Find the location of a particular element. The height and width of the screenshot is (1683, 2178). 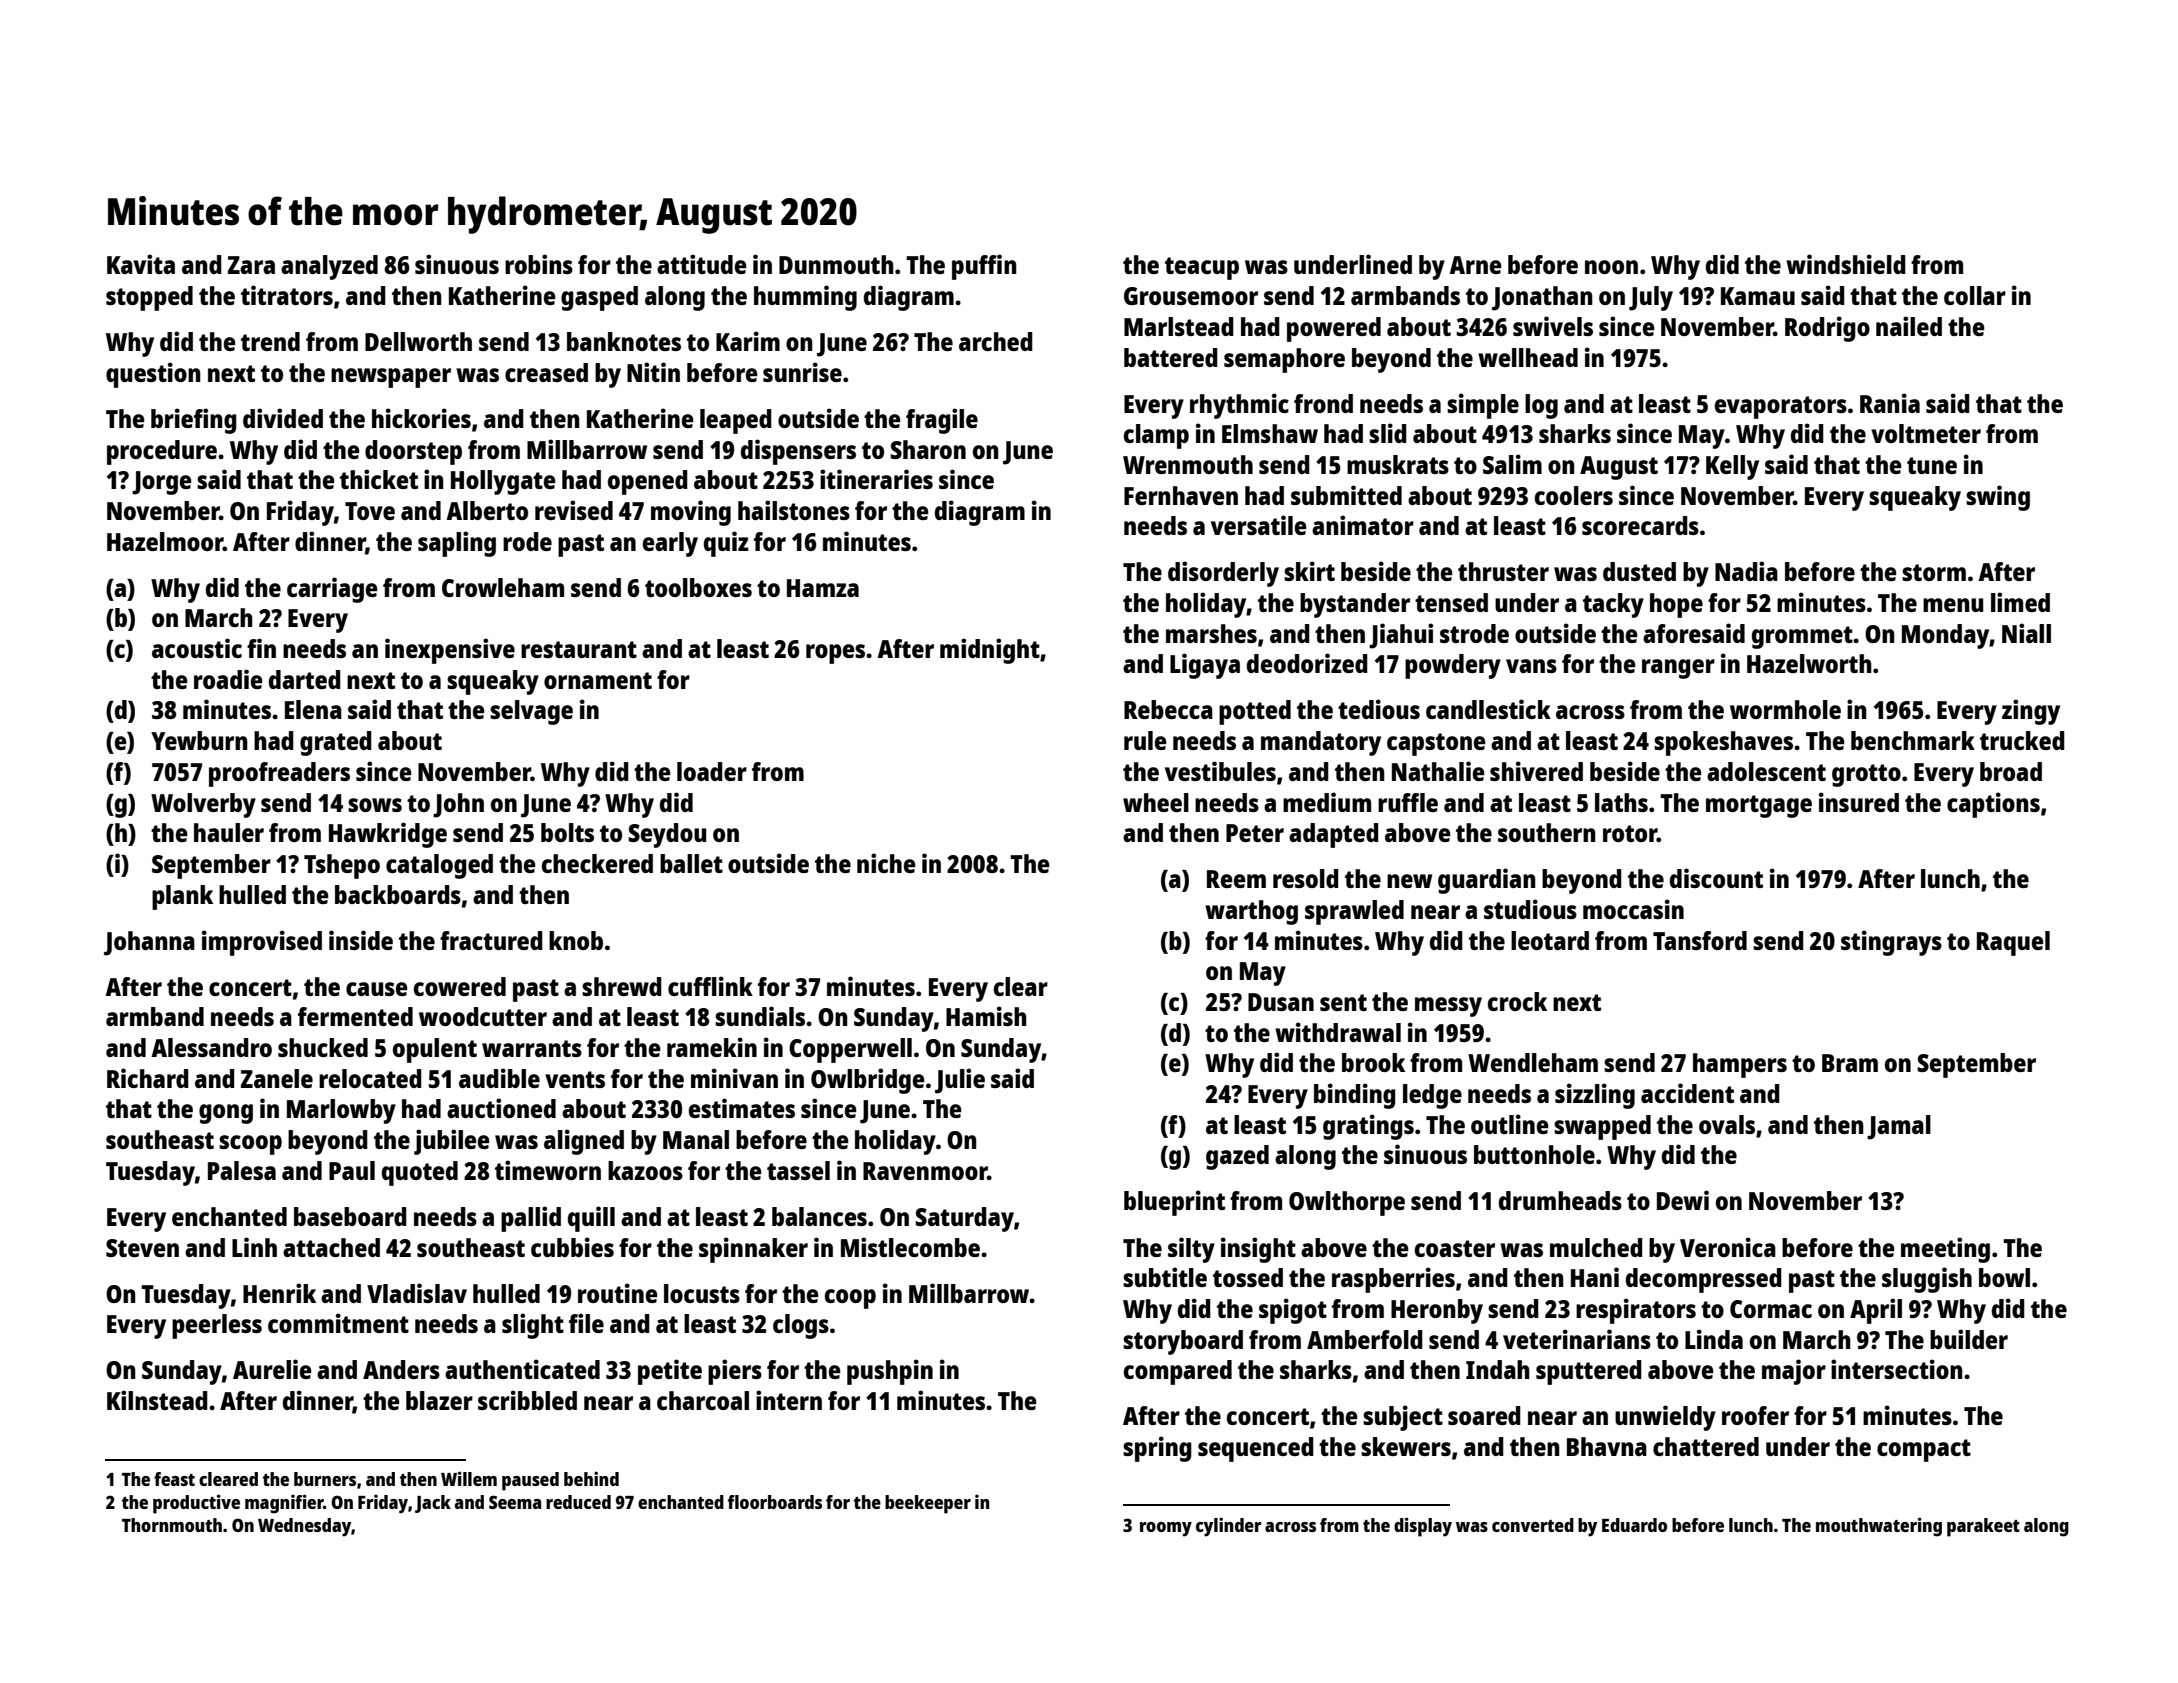

teacup is located at coordinates (1202, 268).
